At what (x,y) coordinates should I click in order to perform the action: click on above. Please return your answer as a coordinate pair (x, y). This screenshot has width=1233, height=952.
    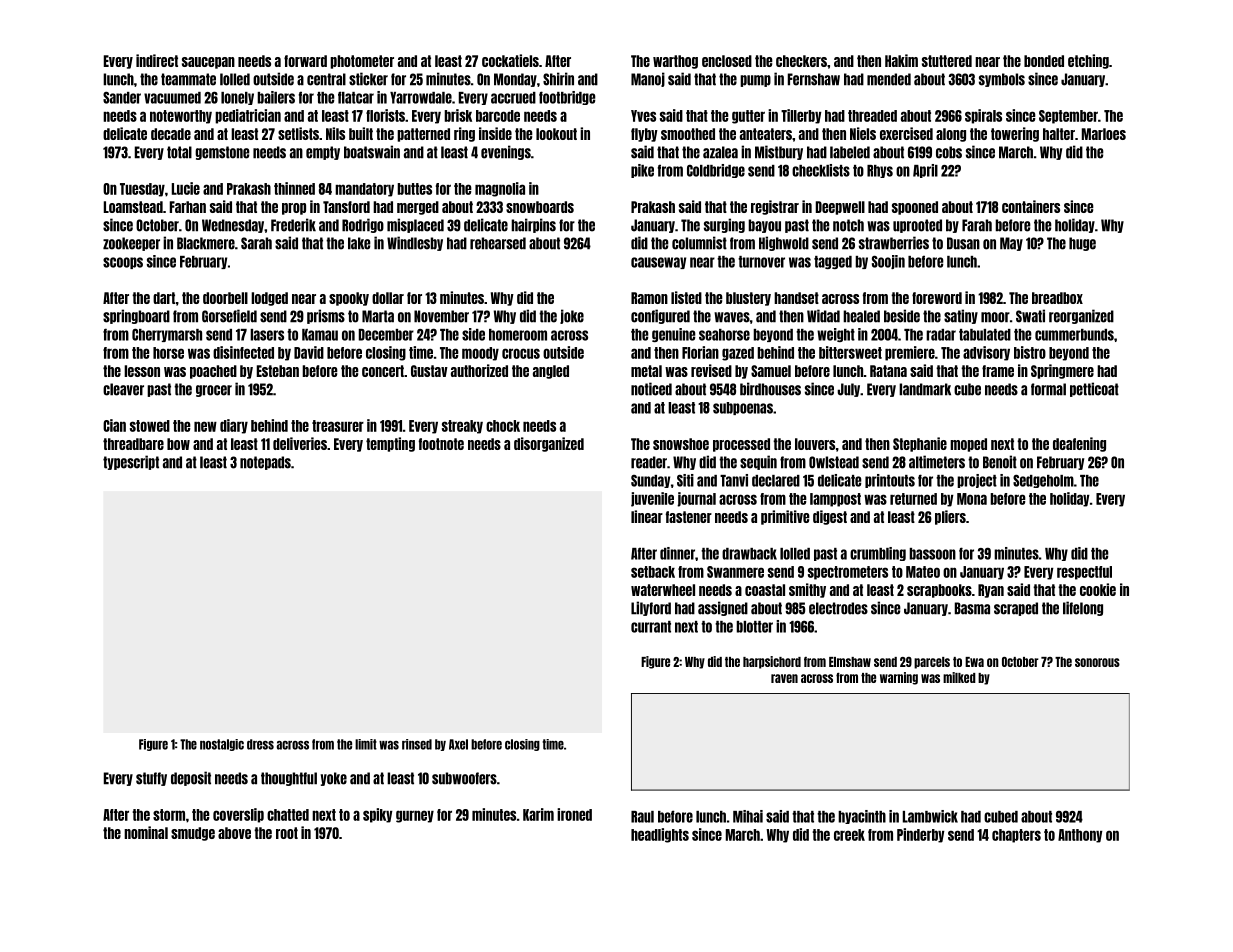
    Looking at the image, I should click on (234, 833).
